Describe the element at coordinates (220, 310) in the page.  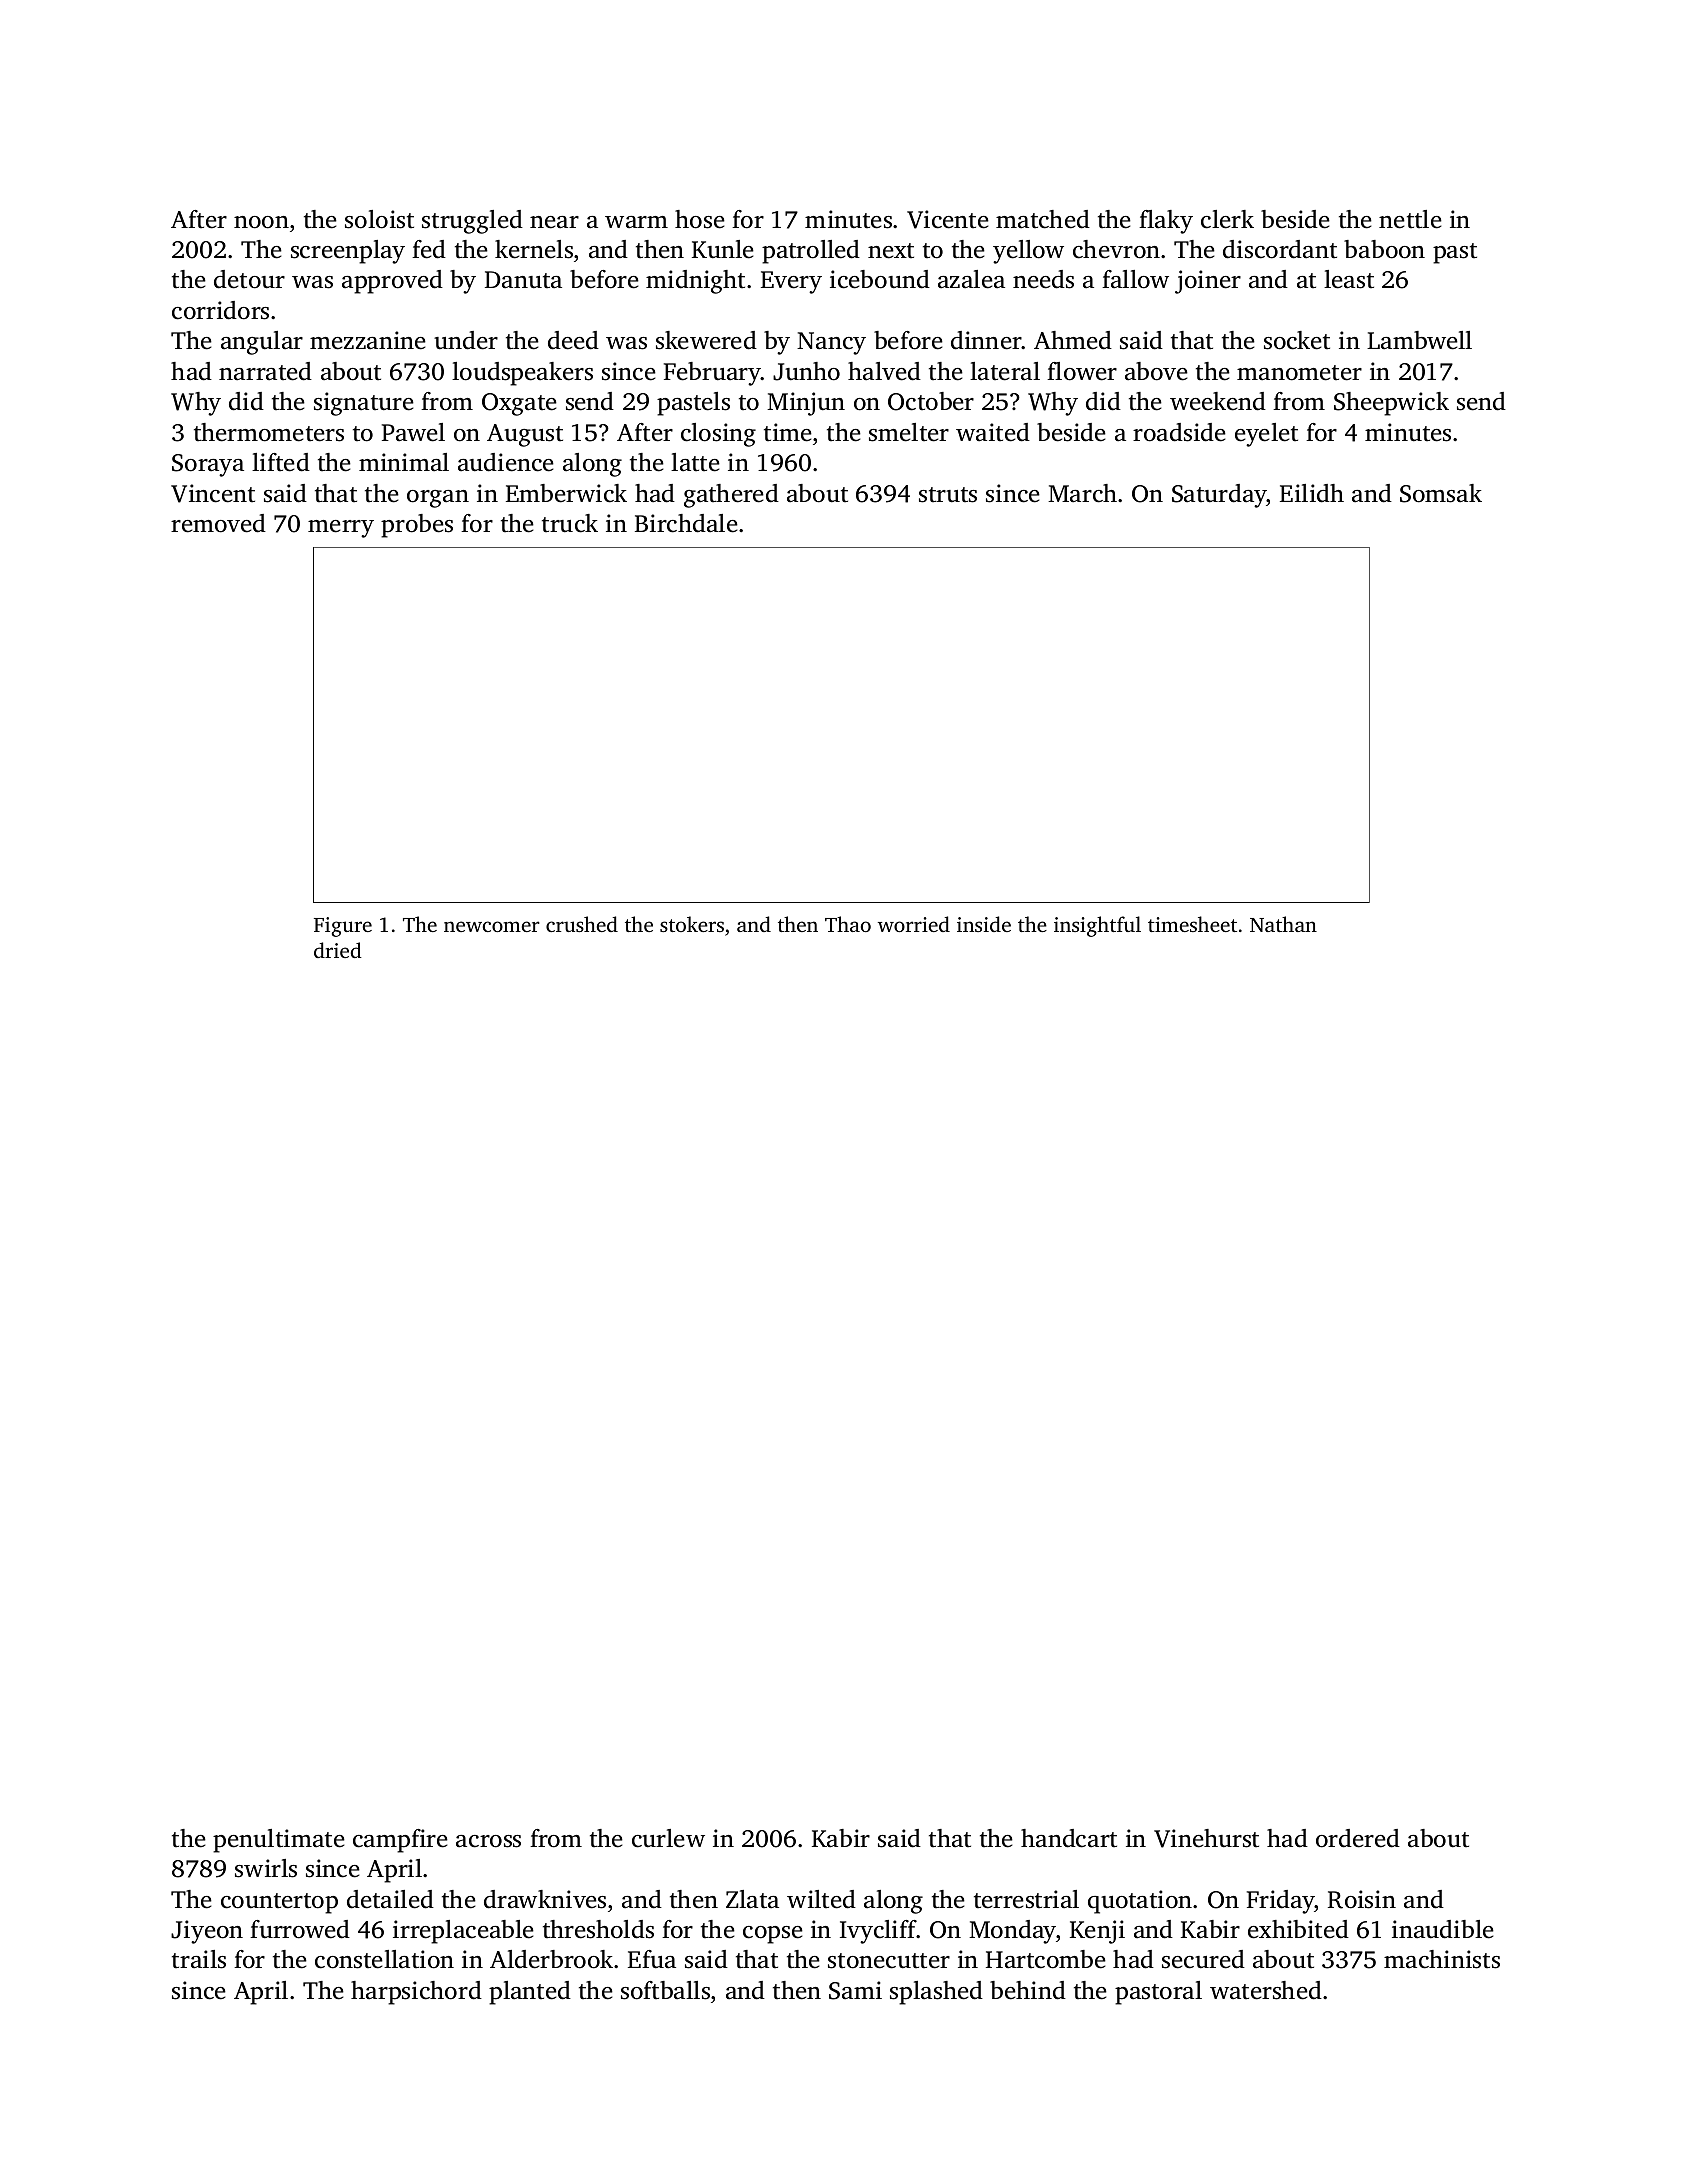
I see `corridors` at that location.
